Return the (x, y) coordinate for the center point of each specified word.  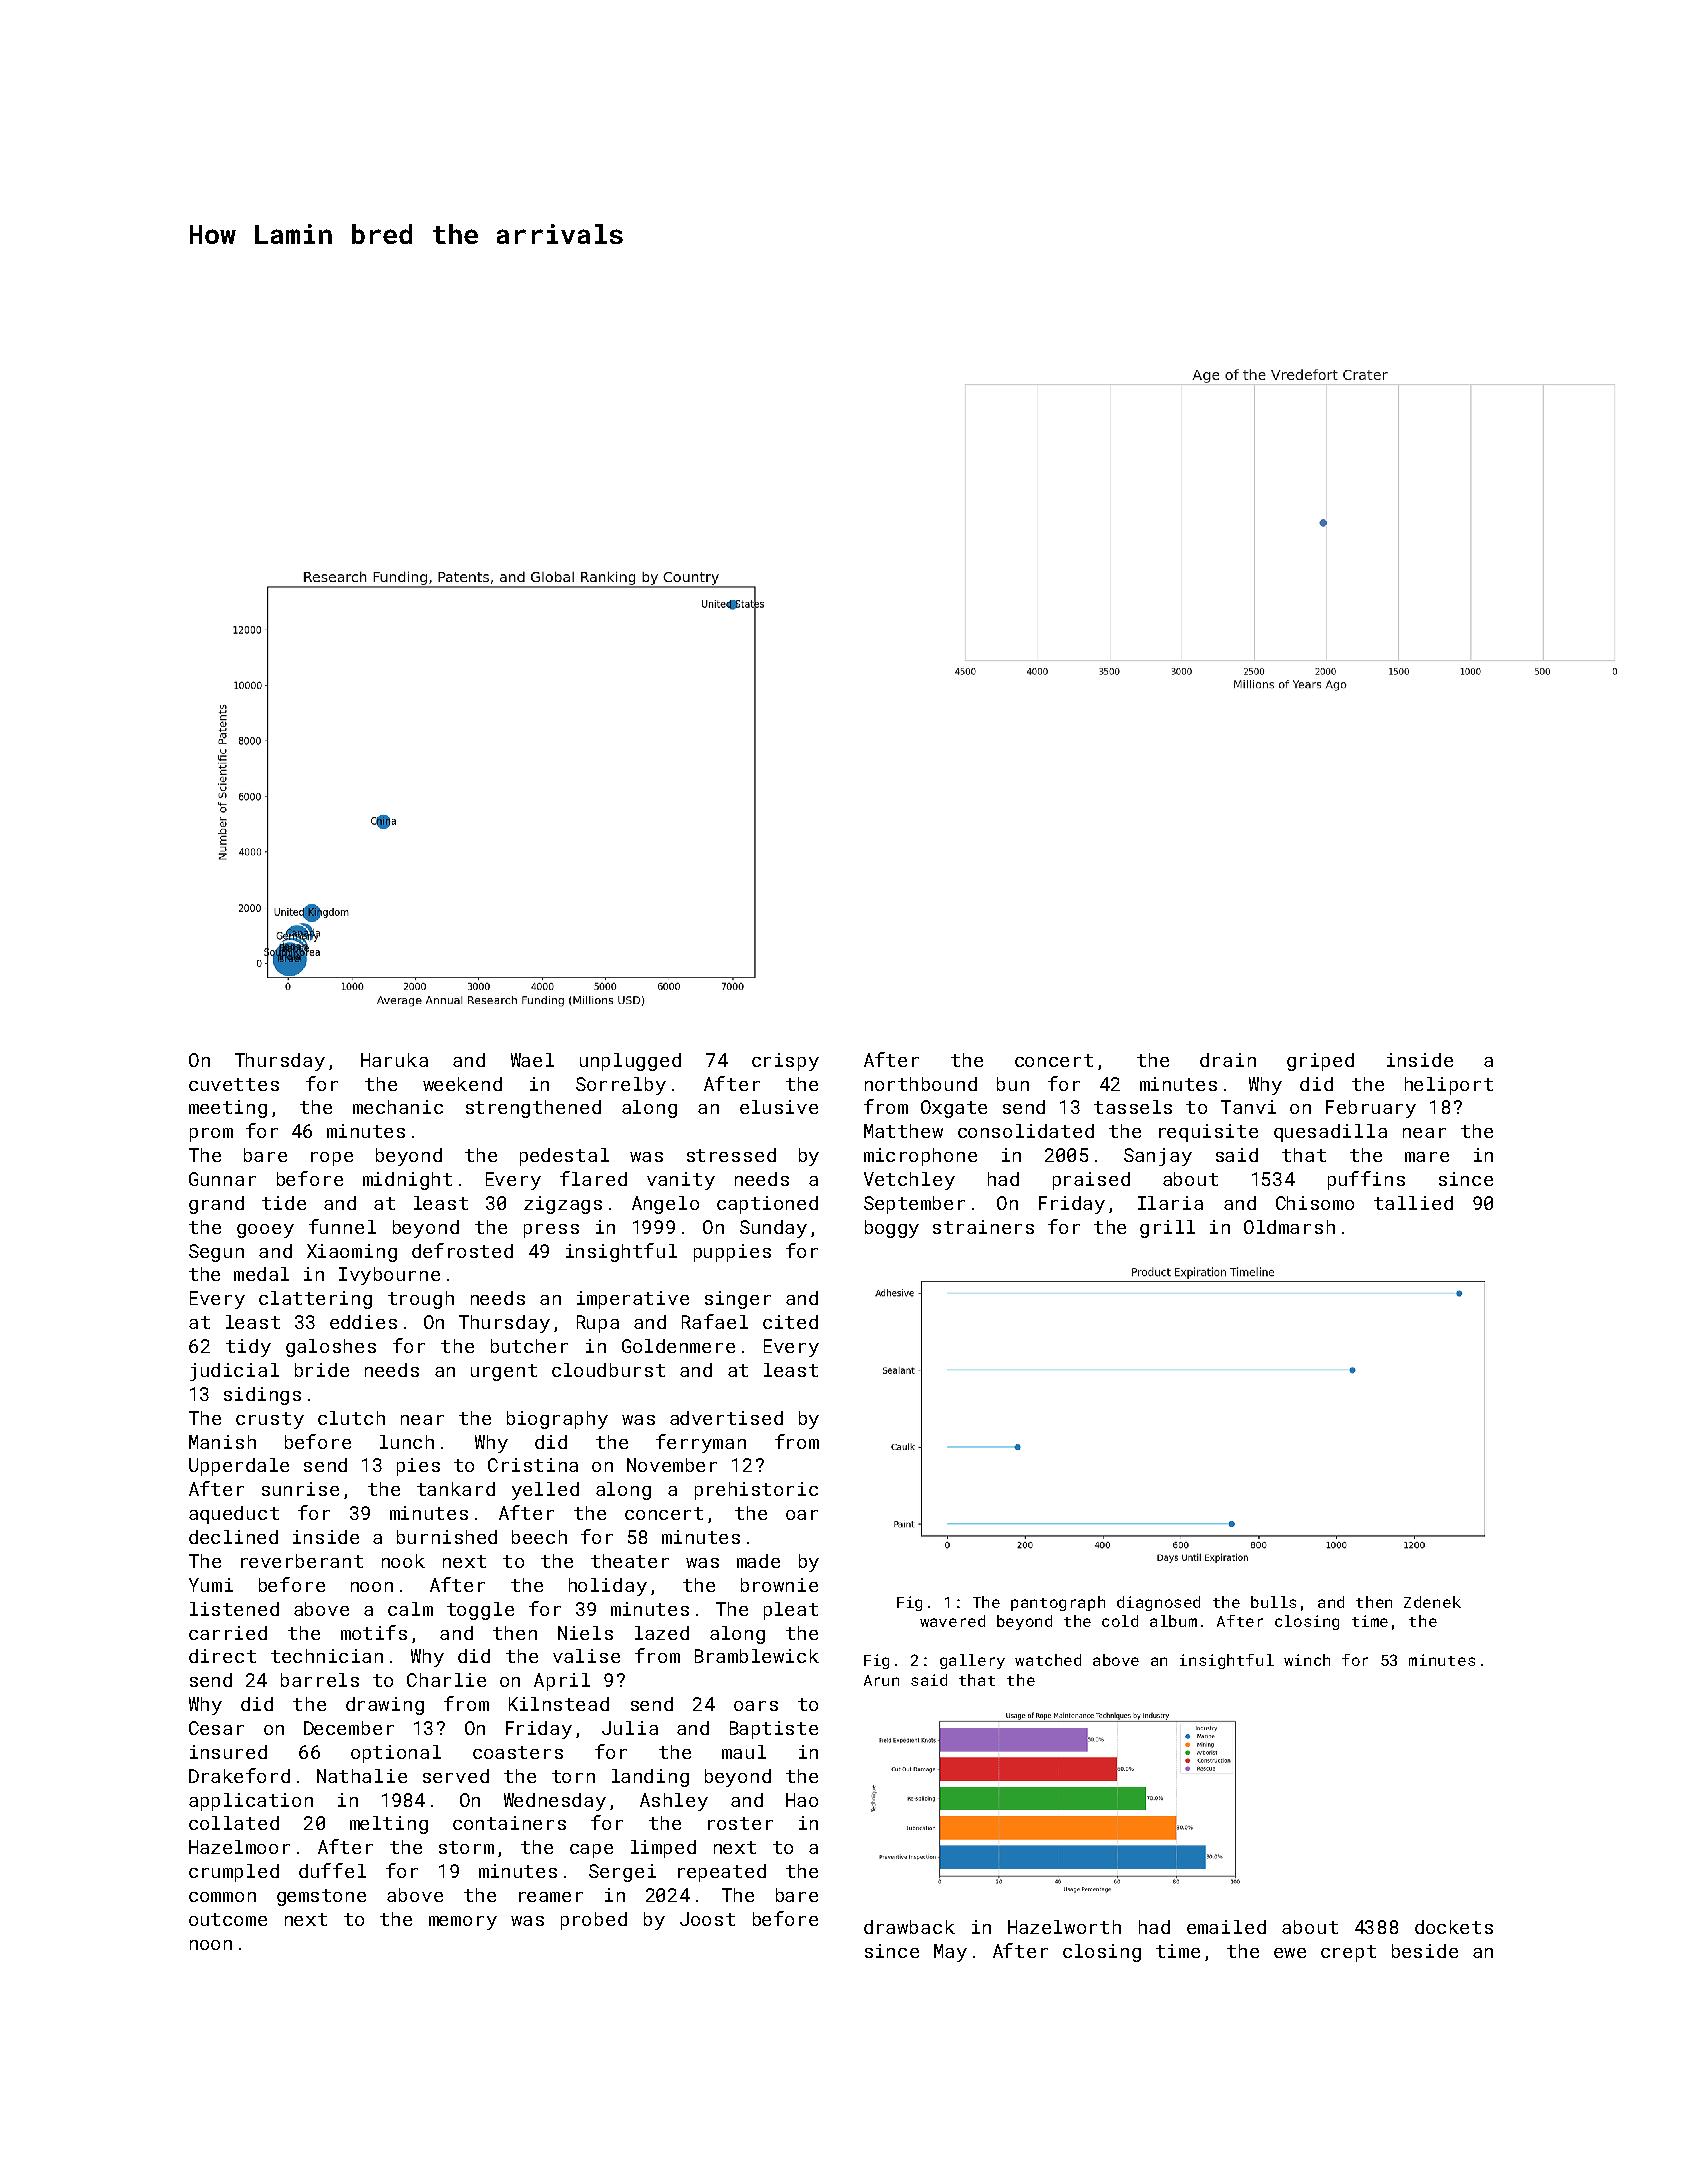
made (758, 1561)
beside (1425, 1951)
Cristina (533, 1465)
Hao (802, 1800)
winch (1307, 1660)
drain (1228, 1060)
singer (738, 1300)
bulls (1273, 1602)
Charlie (446, 1680)
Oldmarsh (1289, 1227)
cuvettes (234, 1084)
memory (463, 1923)
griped (1320, 1062)
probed (594, 1921)
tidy (248, 1348)
